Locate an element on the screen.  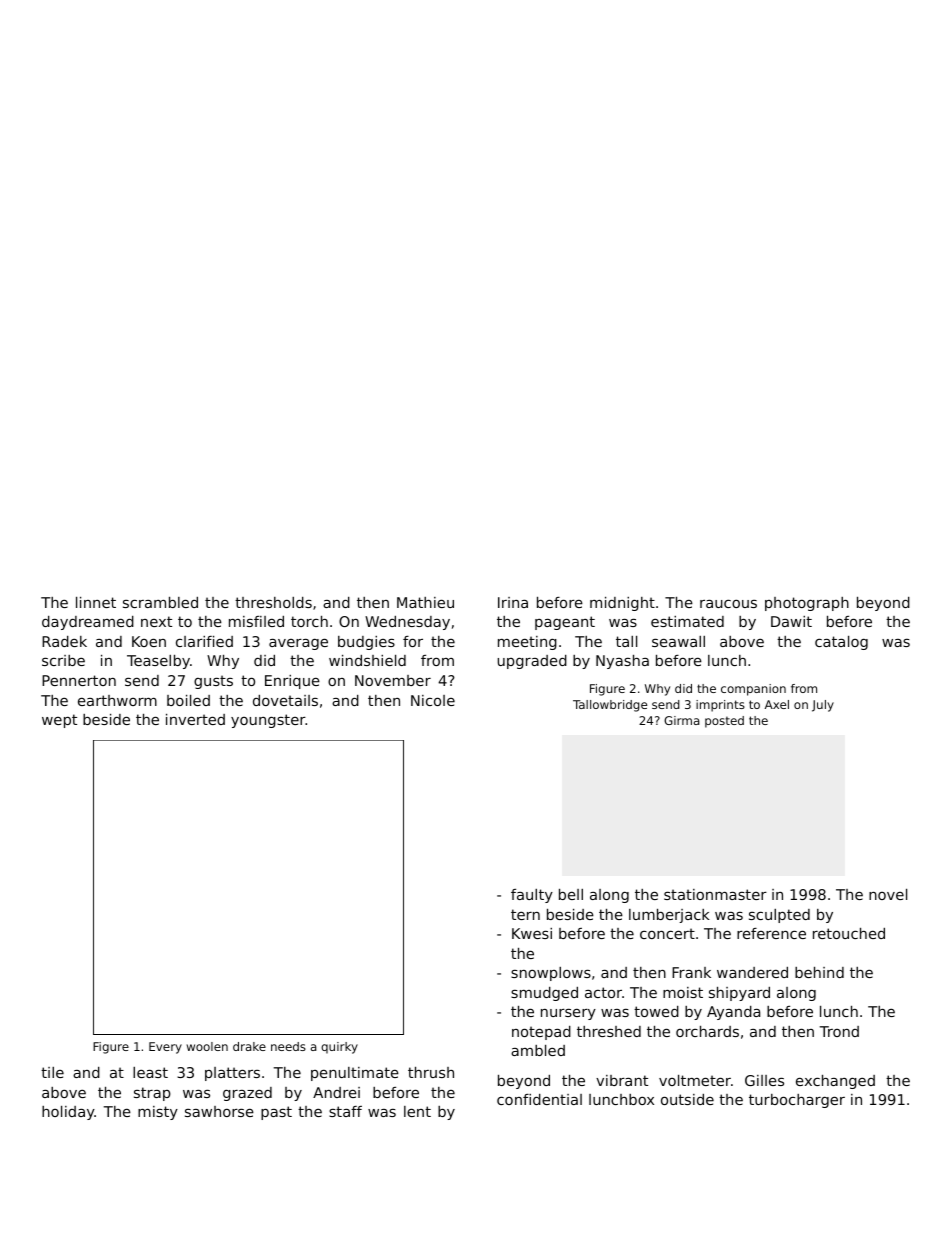
Nicole is located at coordinates (433, 700).
